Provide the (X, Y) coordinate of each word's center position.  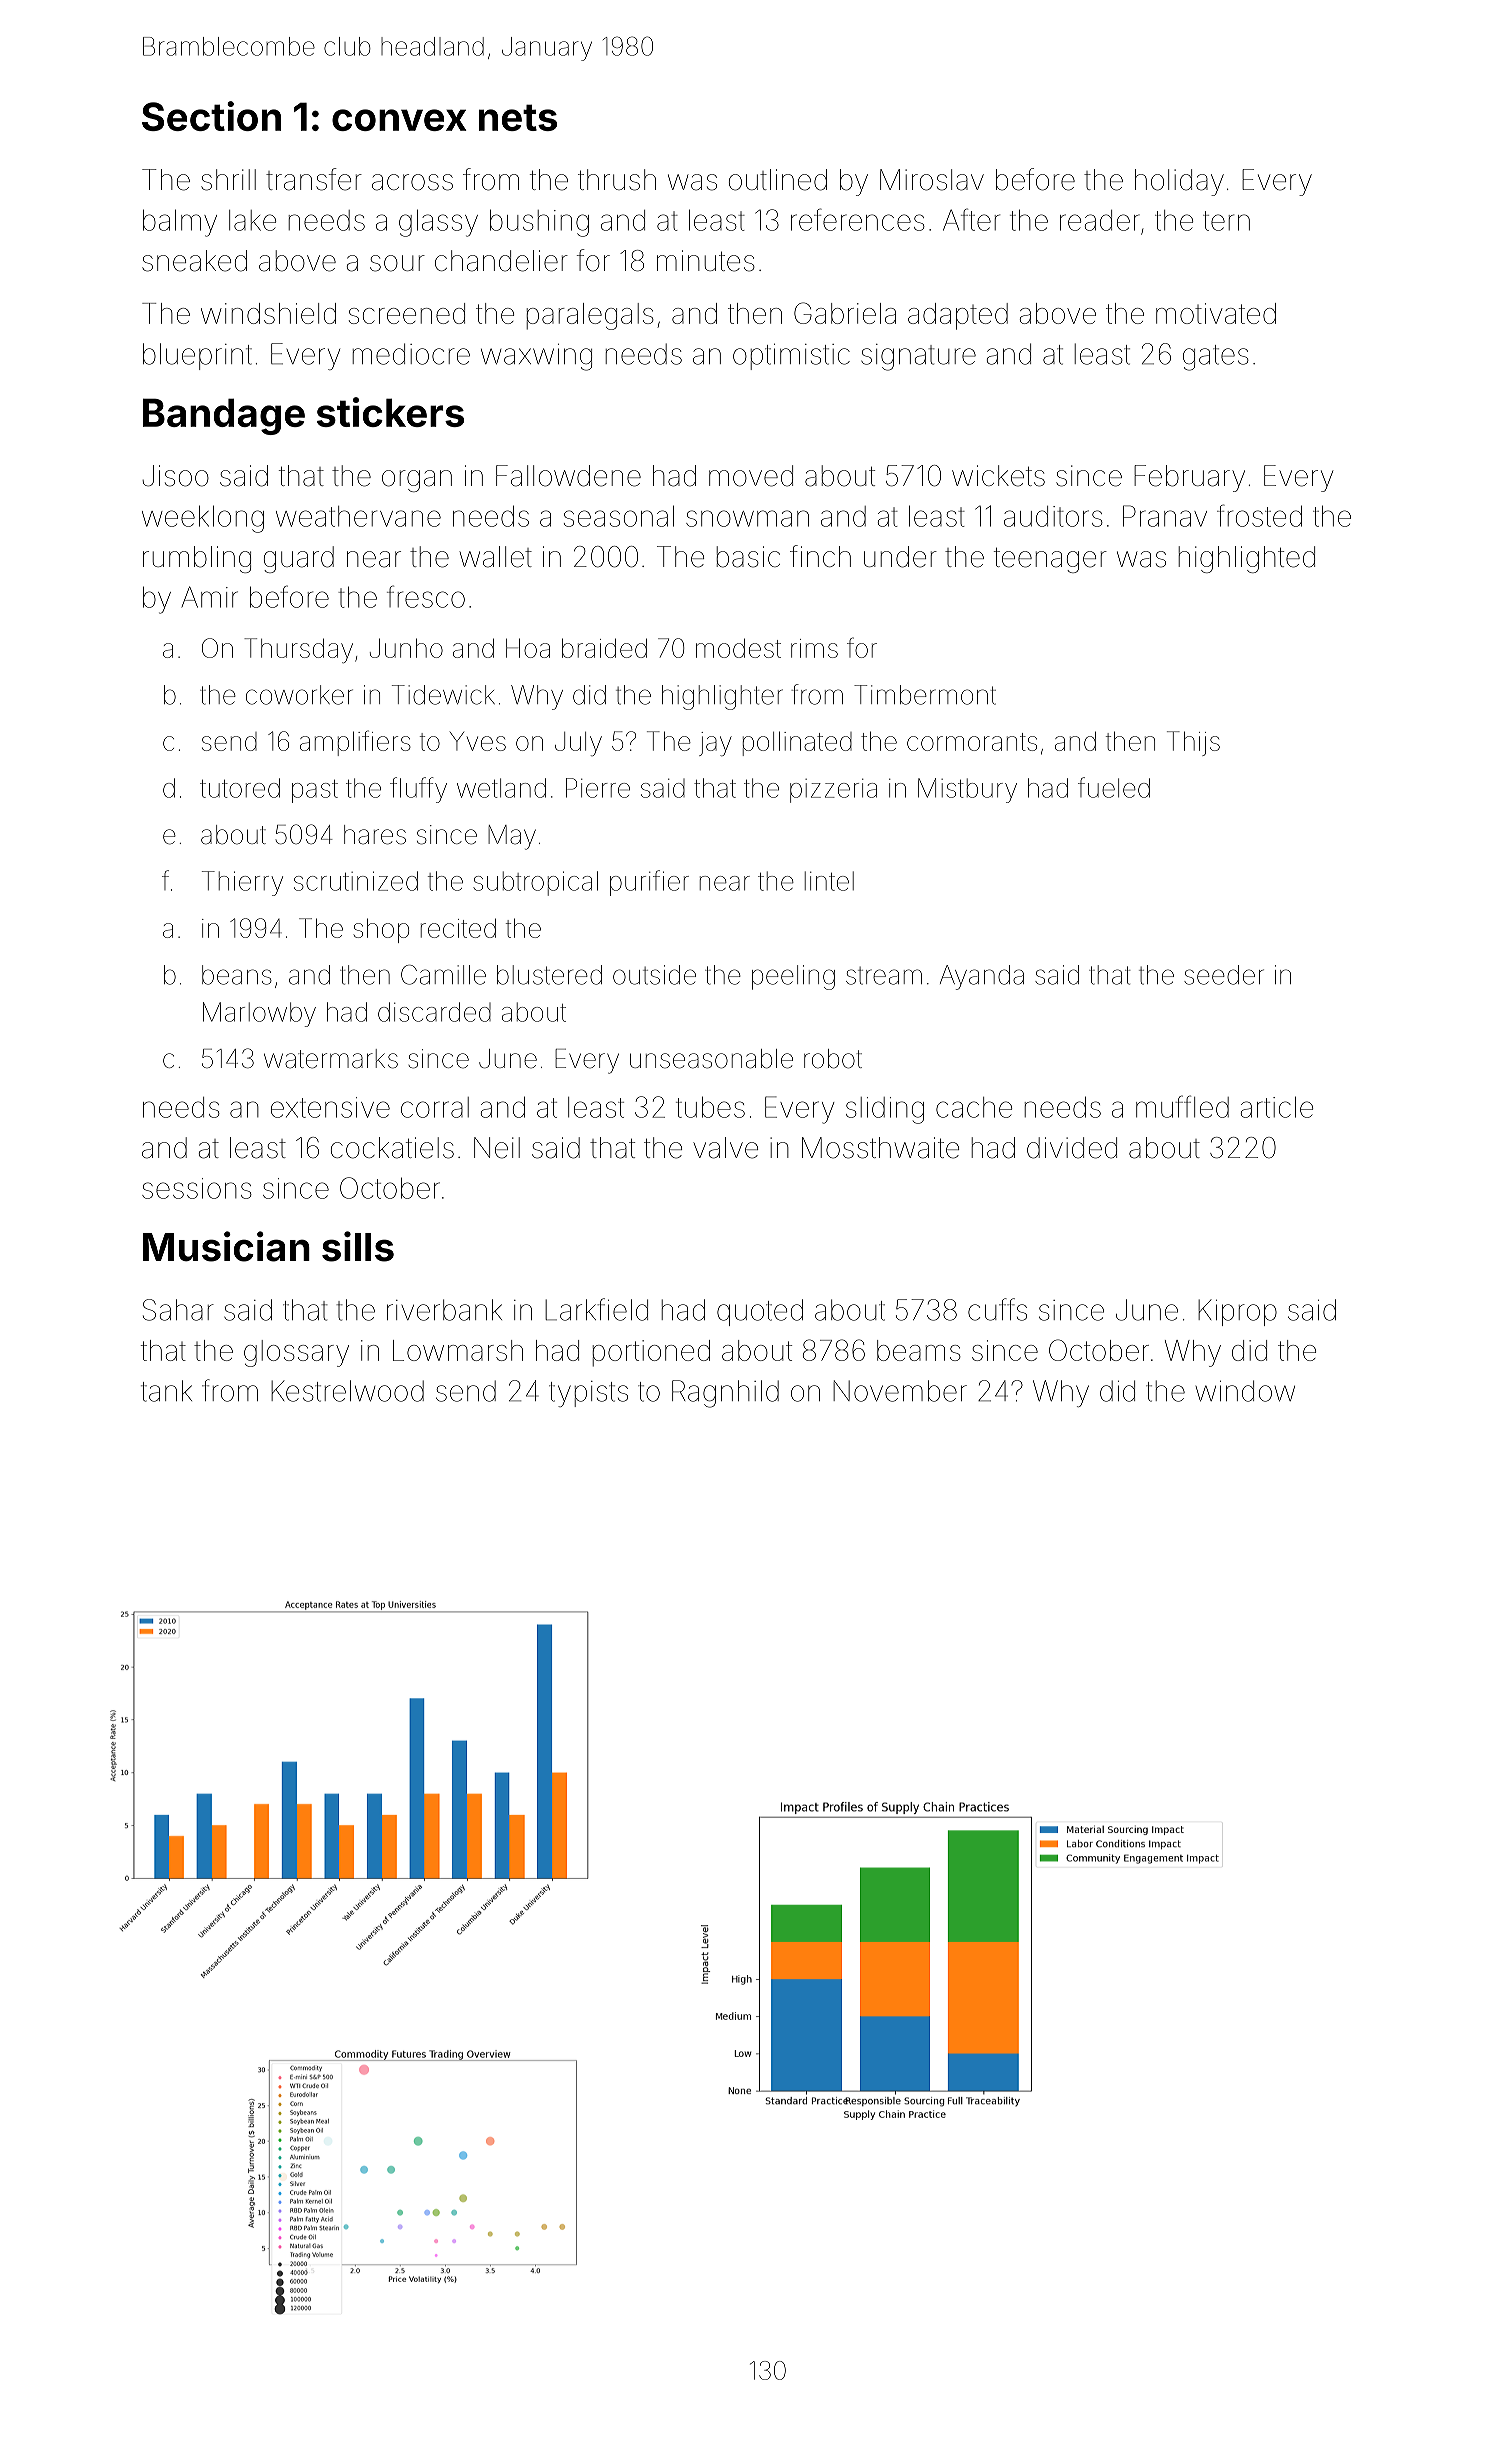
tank (166, 1391)
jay (715, 744)
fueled (1114, 787)
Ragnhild (725, 1394)
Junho (406, 648)
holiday (1179, 182)
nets (518, 117)
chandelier (501, 261)
